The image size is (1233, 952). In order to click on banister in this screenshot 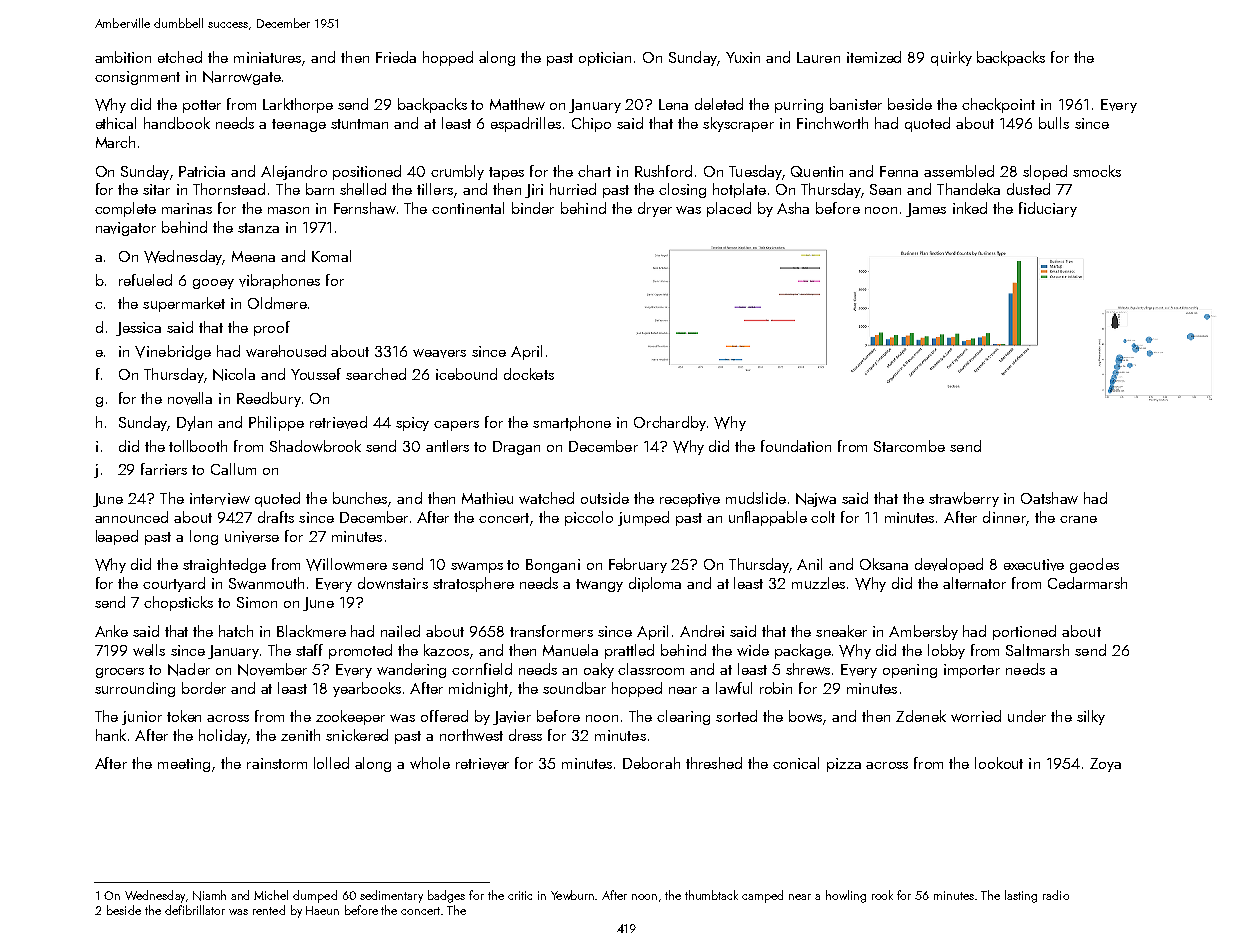, I will do `click(856, 104)`.
